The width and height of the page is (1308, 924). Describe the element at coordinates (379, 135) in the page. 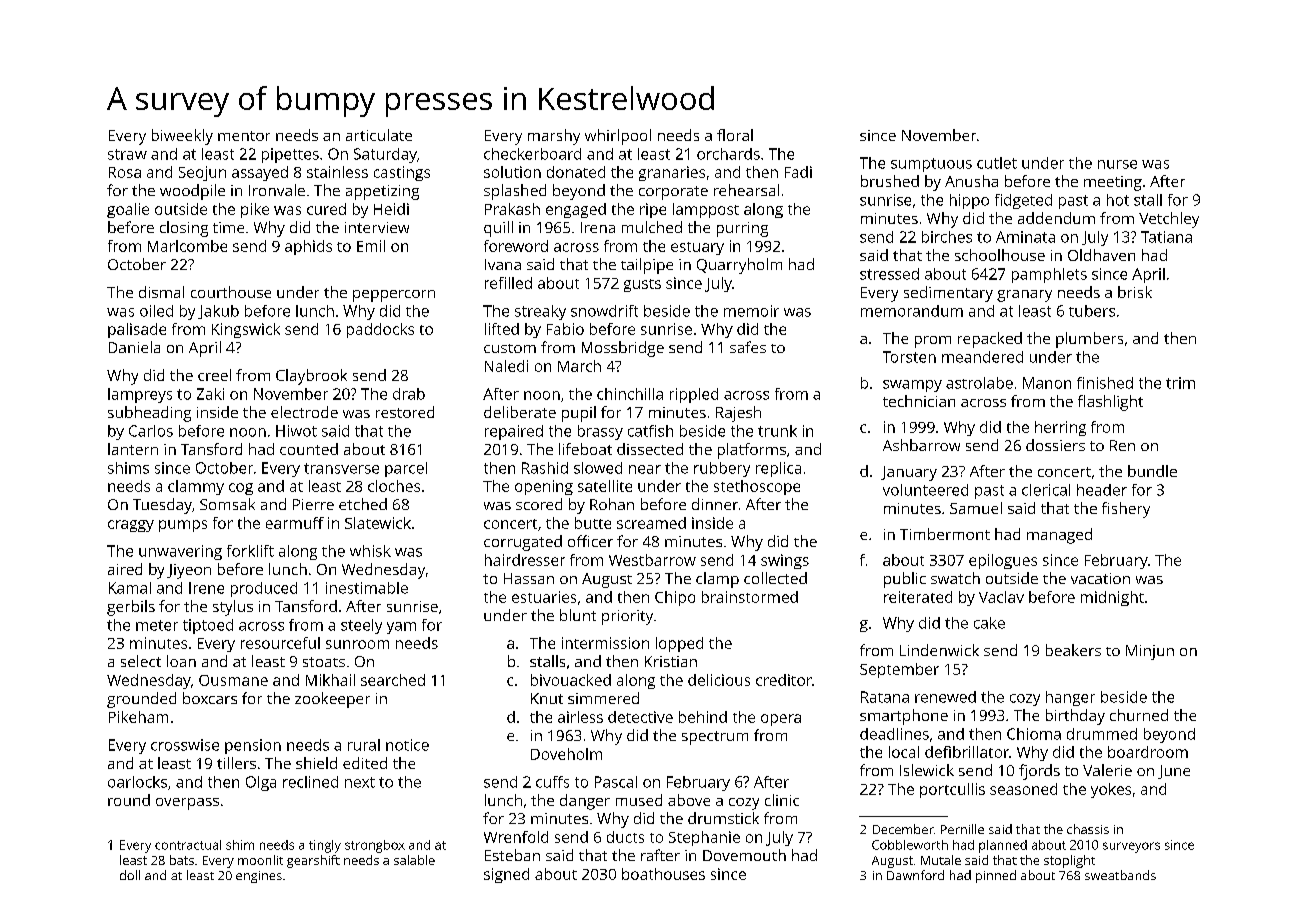

I see `articulate` at that location.
